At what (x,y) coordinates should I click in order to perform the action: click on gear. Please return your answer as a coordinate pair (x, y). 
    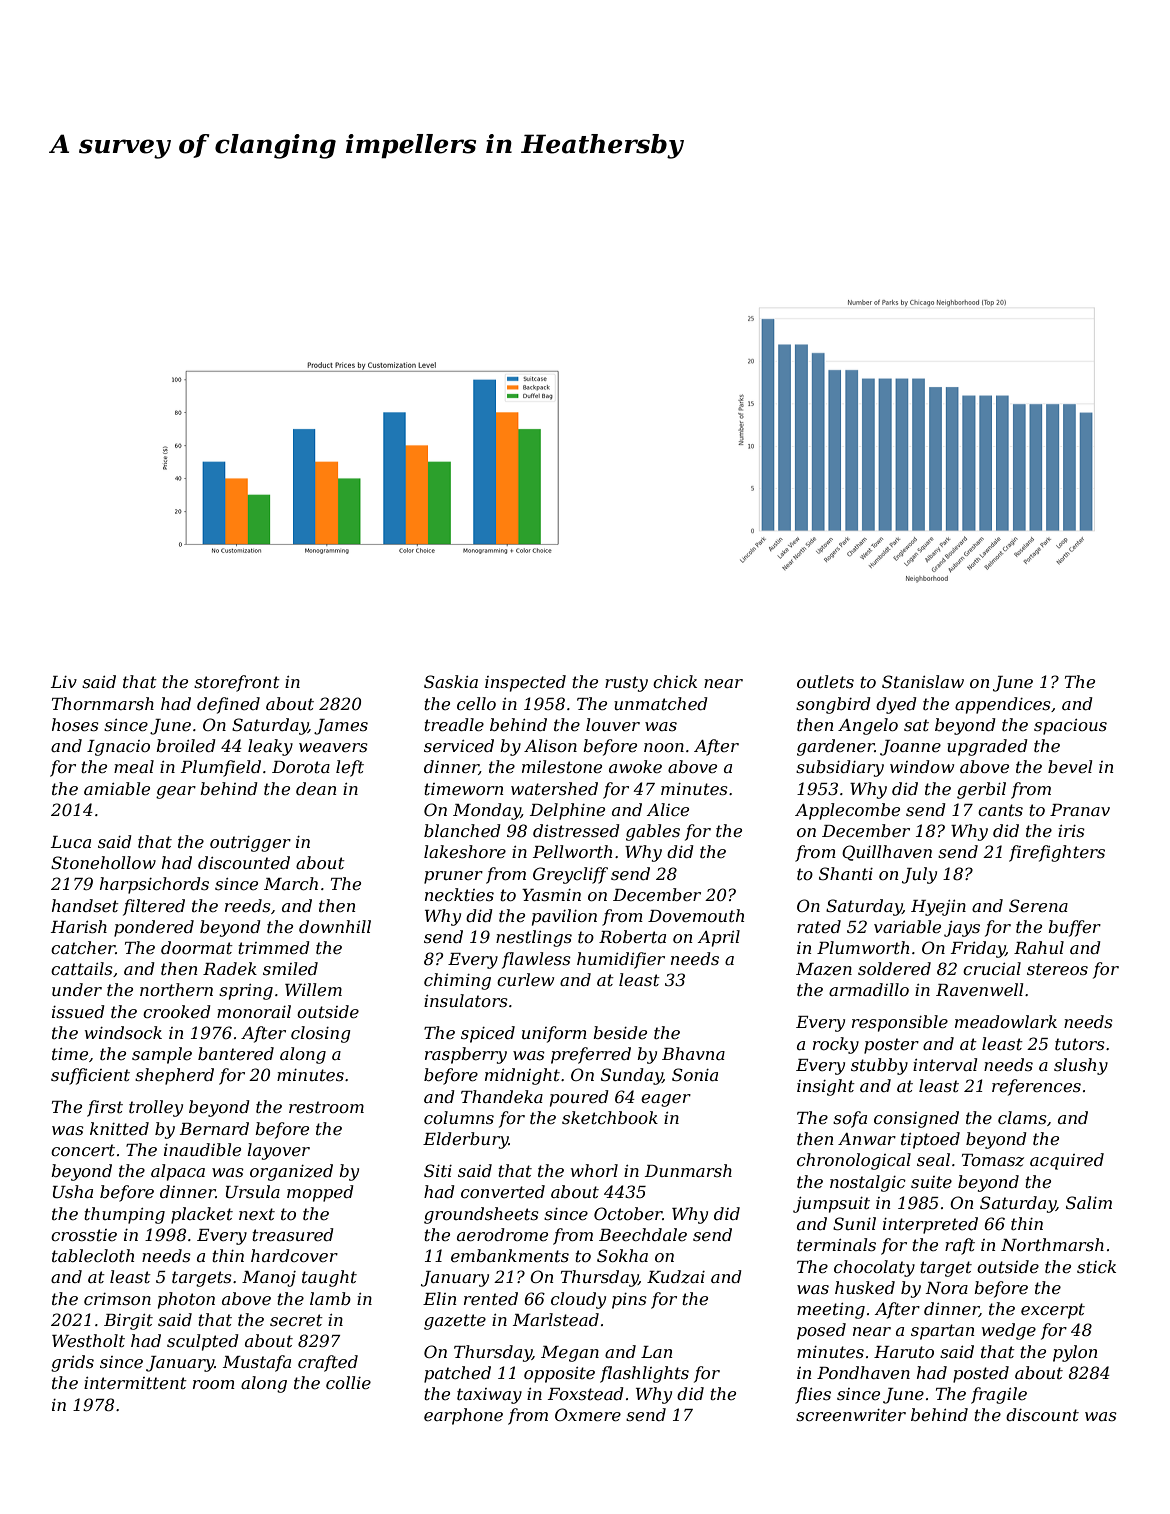
    Looking at the image, I should click on (176, 792).
